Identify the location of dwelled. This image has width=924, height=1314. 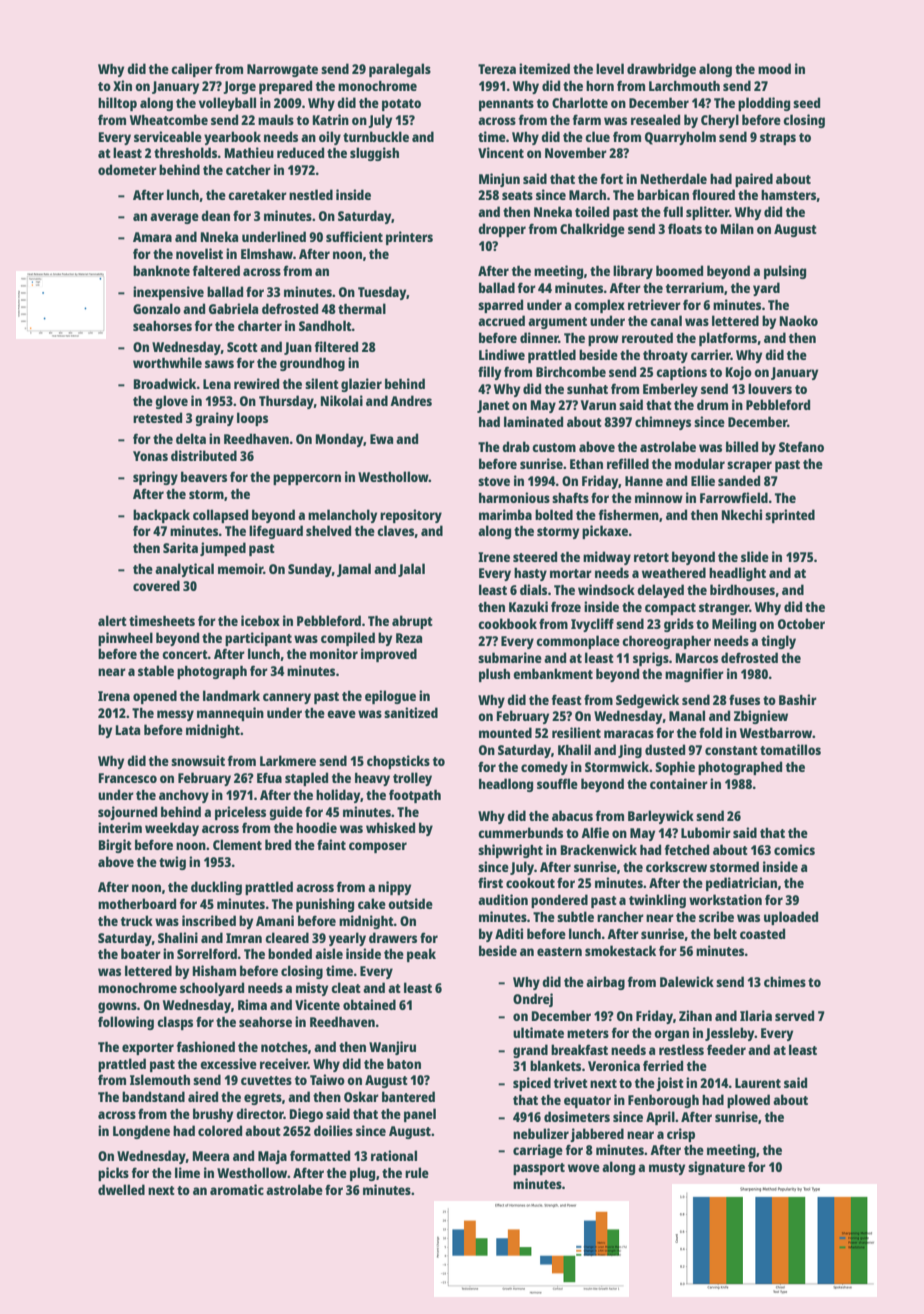
(121, 1189).
